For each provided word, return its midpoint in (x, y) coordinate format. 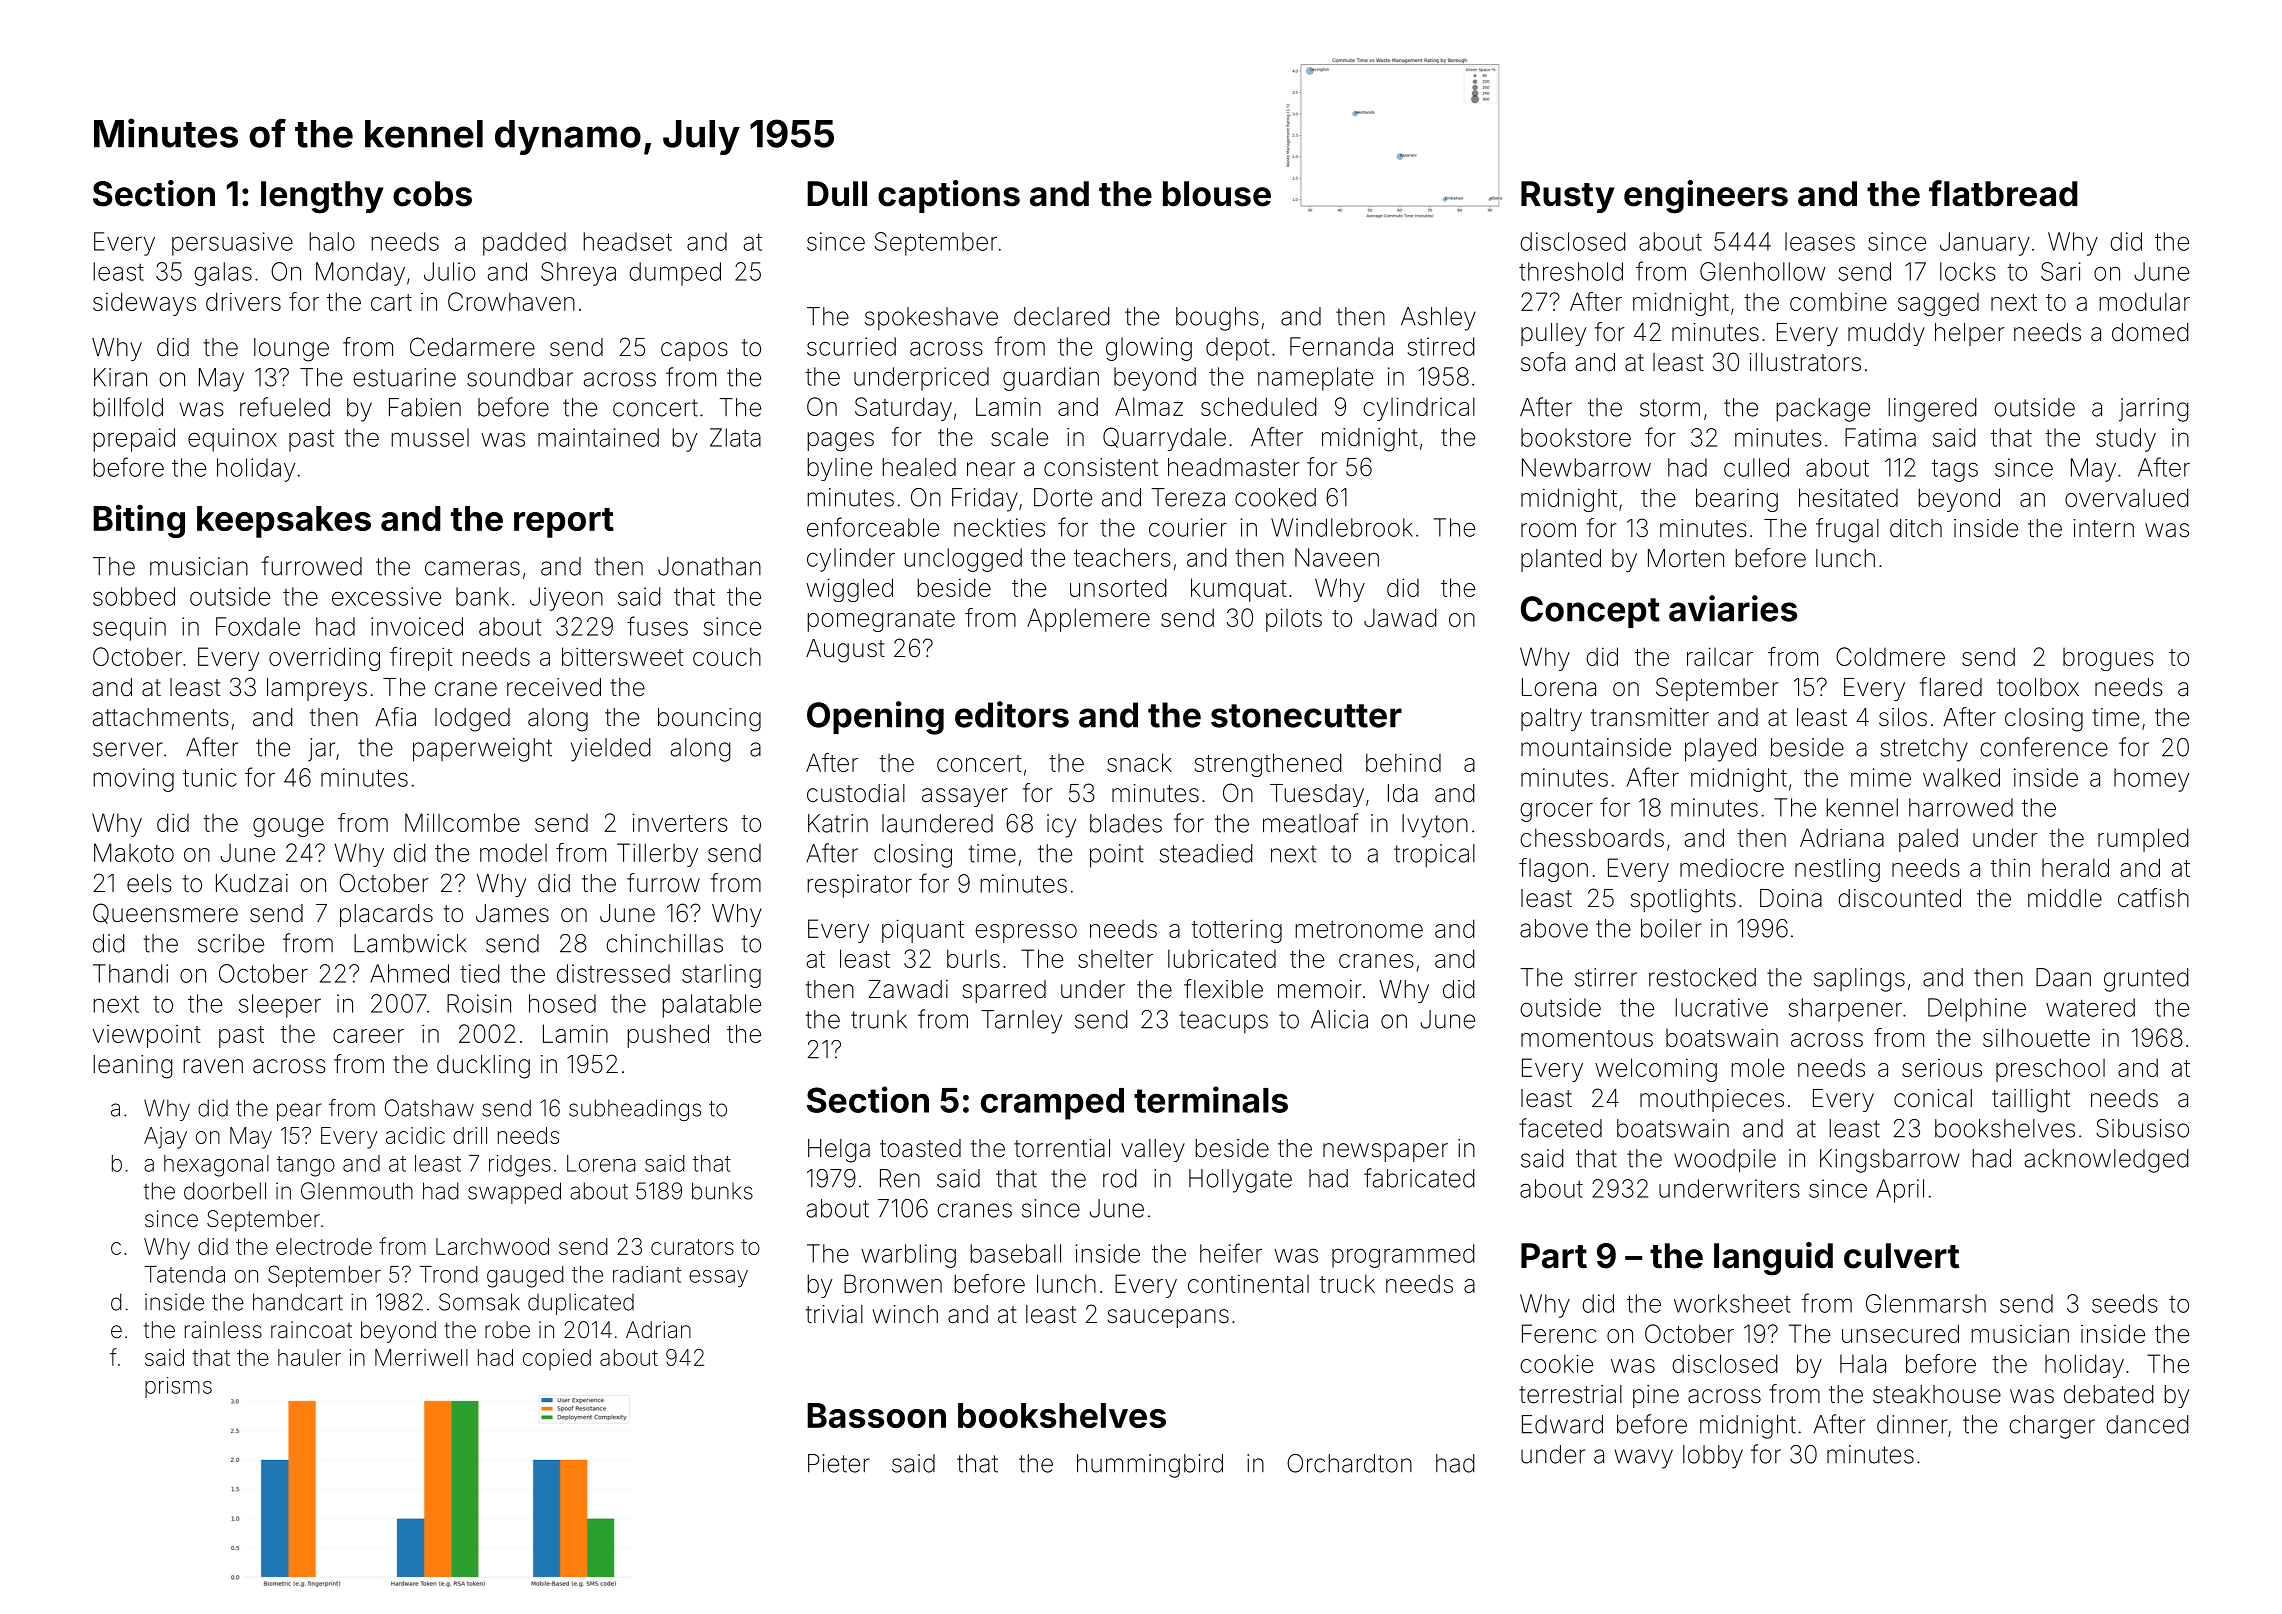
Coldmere (1890, 656)
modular (2144, 301)
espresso (1026, 933)
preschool (2050, 1070)
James (512, 913)
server (128, 749)
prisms (178, 1387)
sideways (144, 304)
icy (1061, 826)
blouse (1217, 194)
